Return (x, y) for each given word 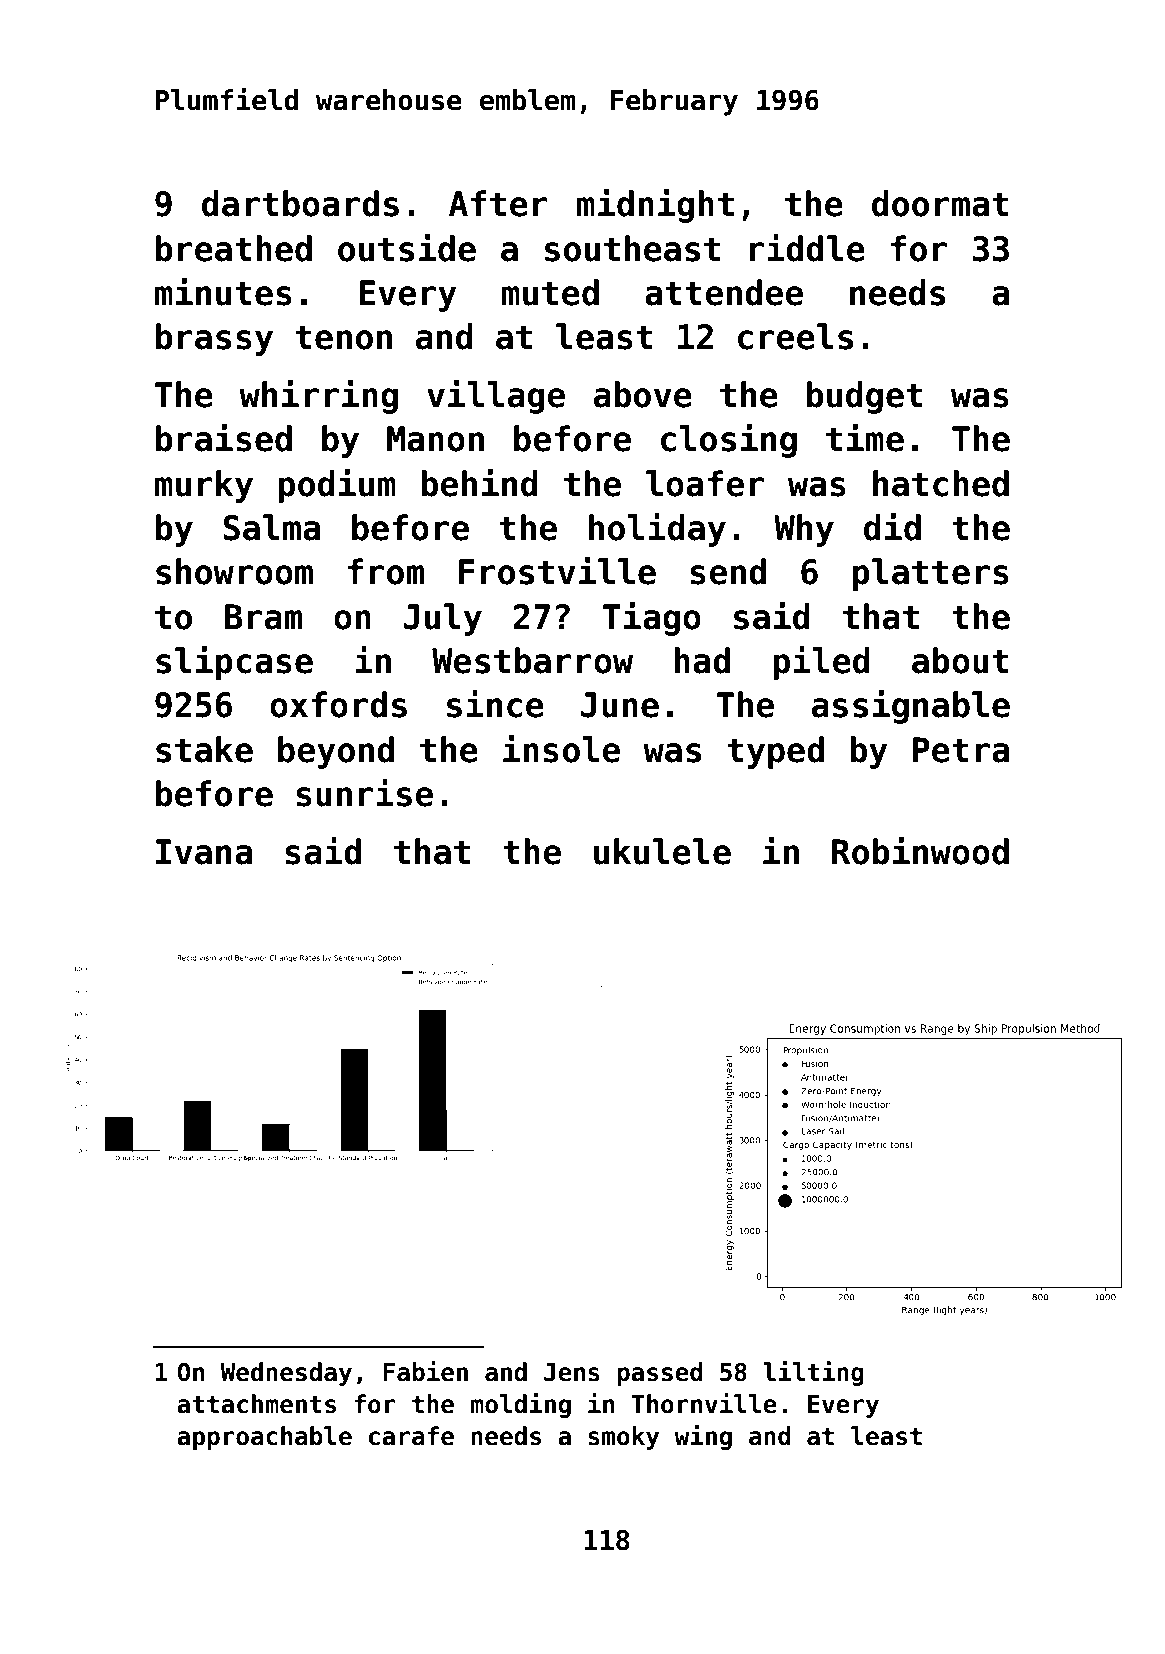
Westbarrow (532, 660)
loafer (705, 483)
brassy (214, 339)
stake (204, 749)
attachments (256, 1404)
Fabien (425, 1371)
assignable (911, 707)
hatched (941, 483)
